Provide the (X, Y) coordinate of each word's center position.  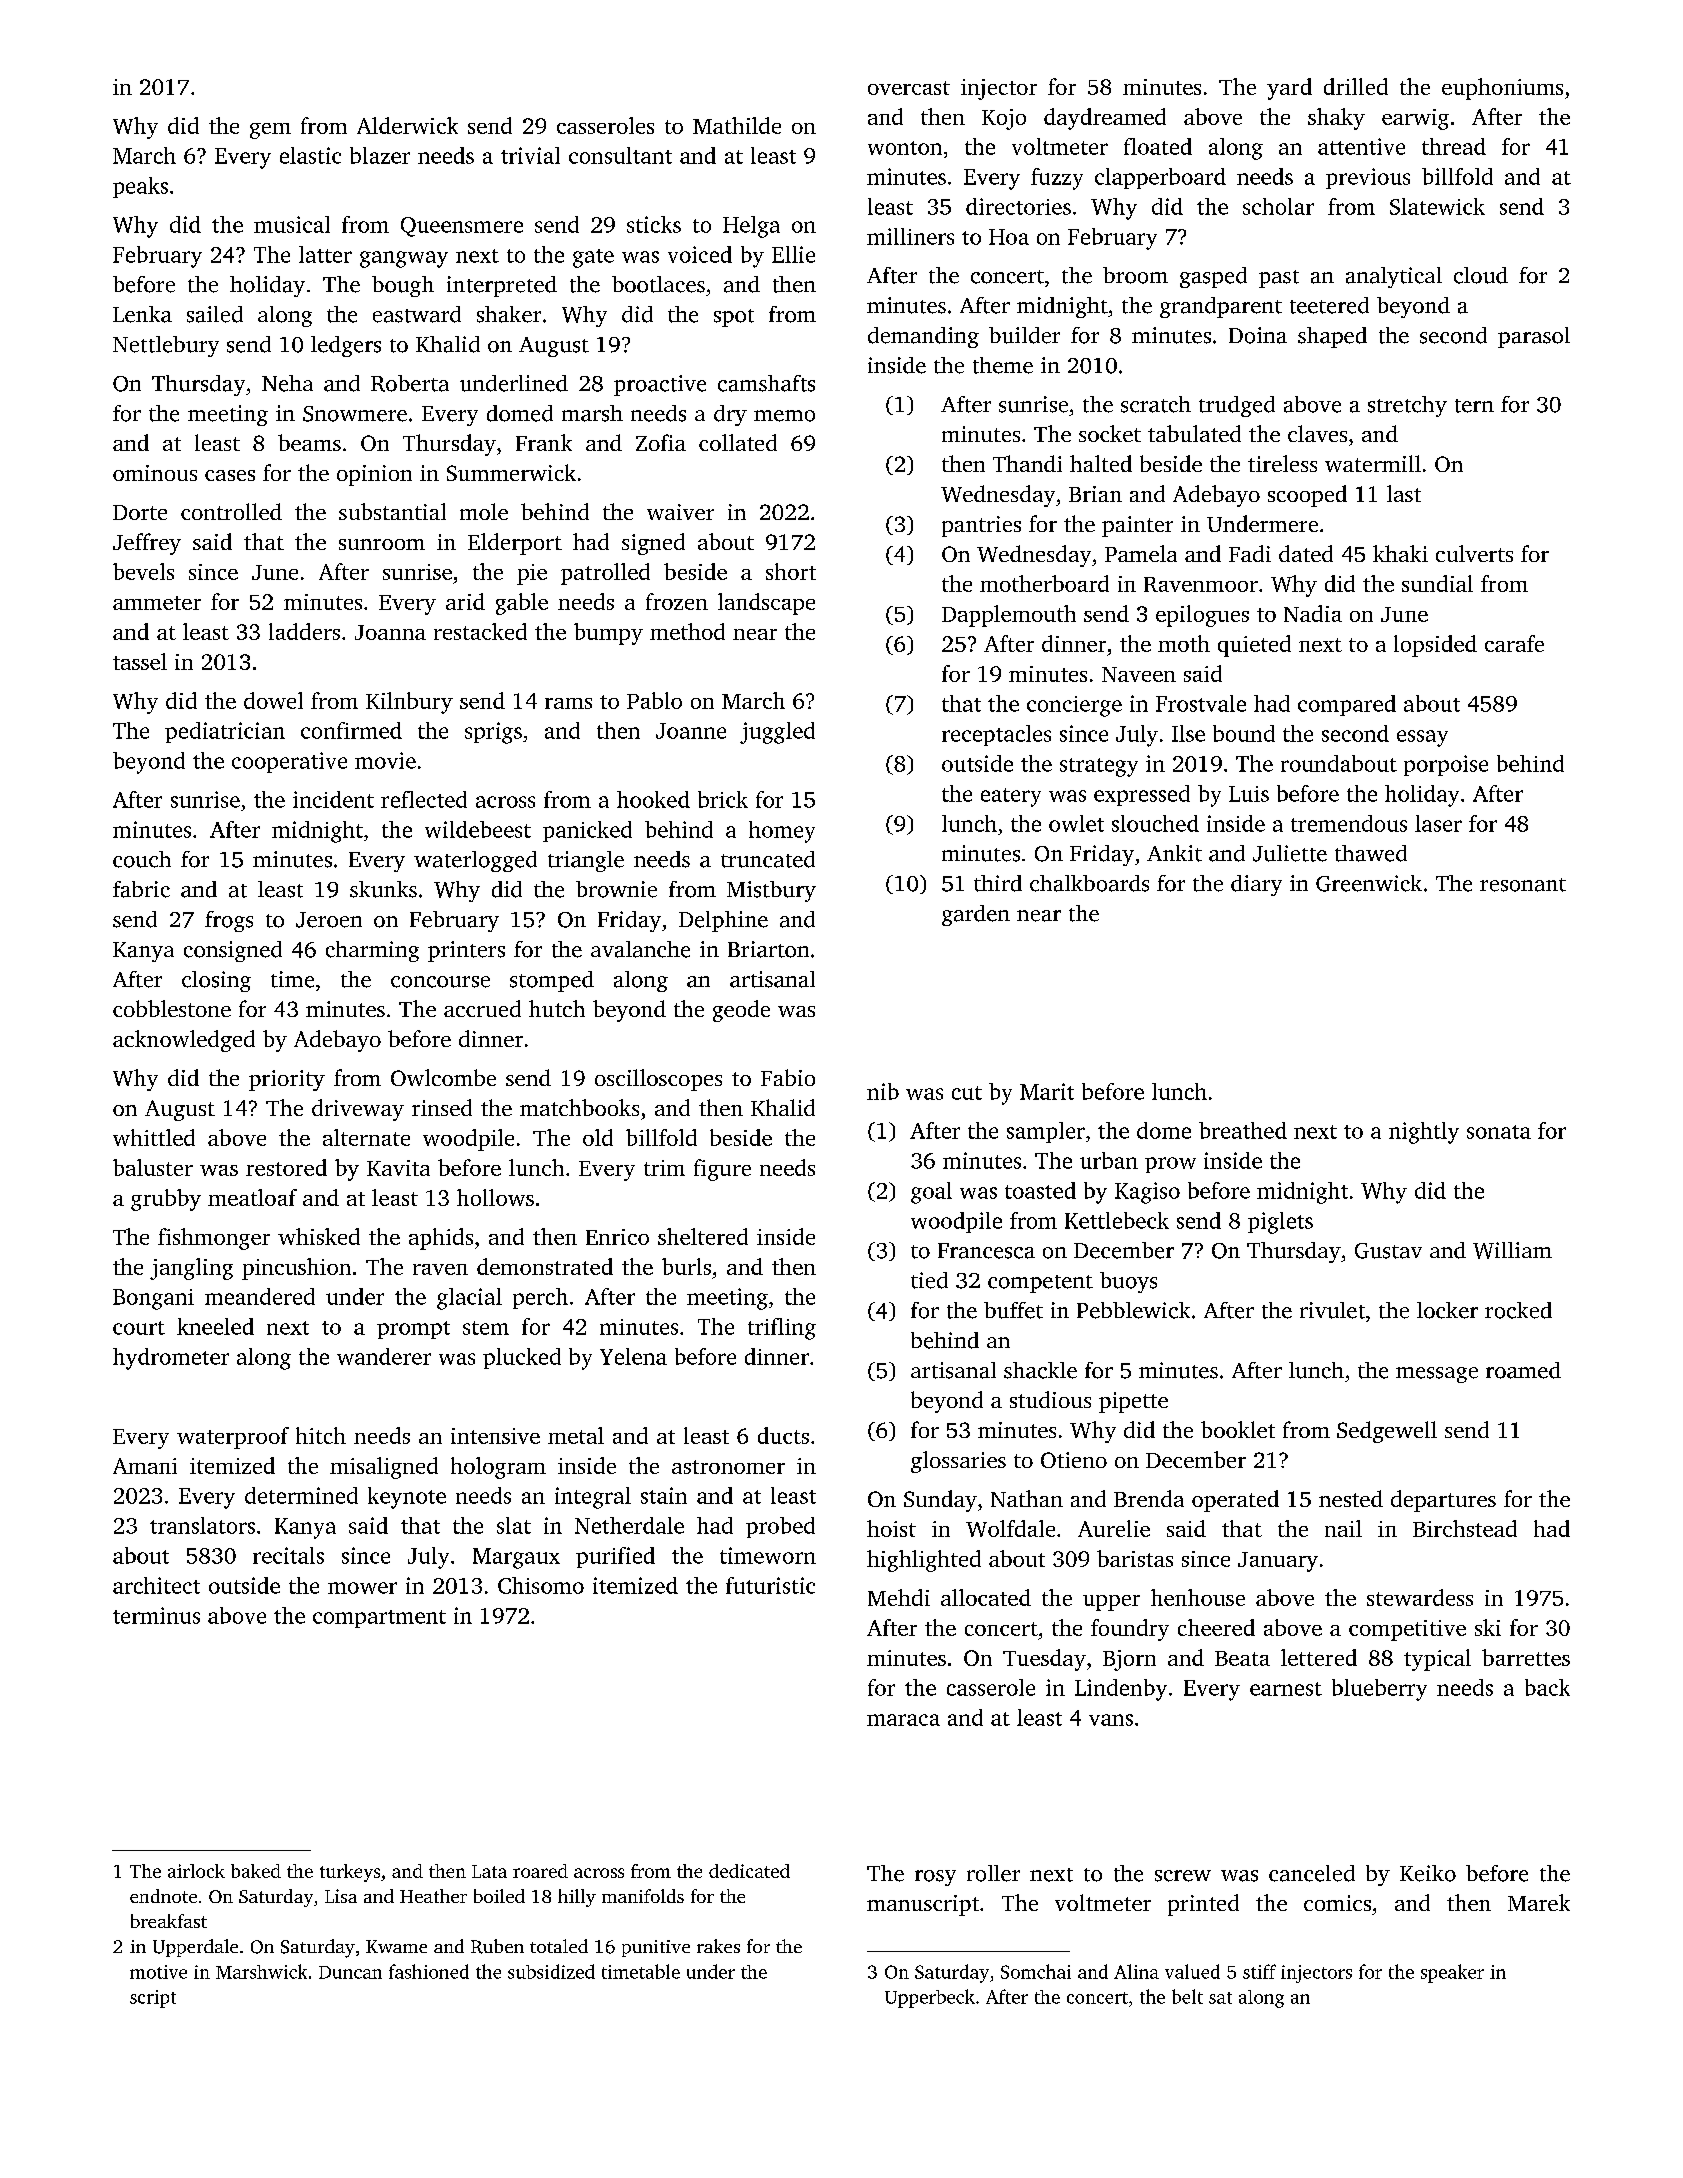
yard (1289, 89)
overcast (909, 88)
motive (158, 1972)
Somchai (1036, 1971)
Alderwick (407, 125)
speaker (1452, 1973)
